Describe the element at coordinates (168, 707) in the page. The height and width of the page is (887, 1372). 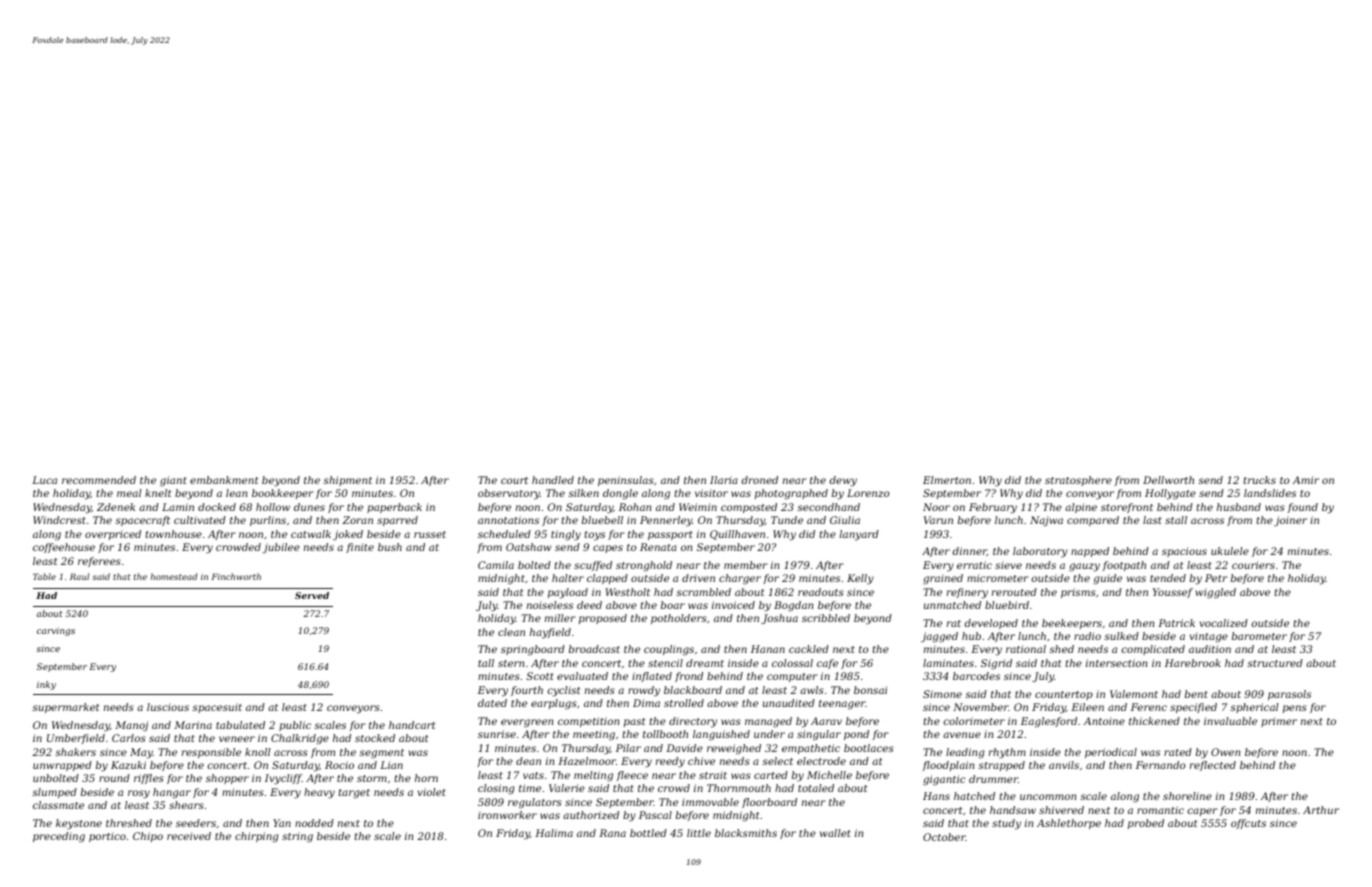
I see `luscious` at that location.
